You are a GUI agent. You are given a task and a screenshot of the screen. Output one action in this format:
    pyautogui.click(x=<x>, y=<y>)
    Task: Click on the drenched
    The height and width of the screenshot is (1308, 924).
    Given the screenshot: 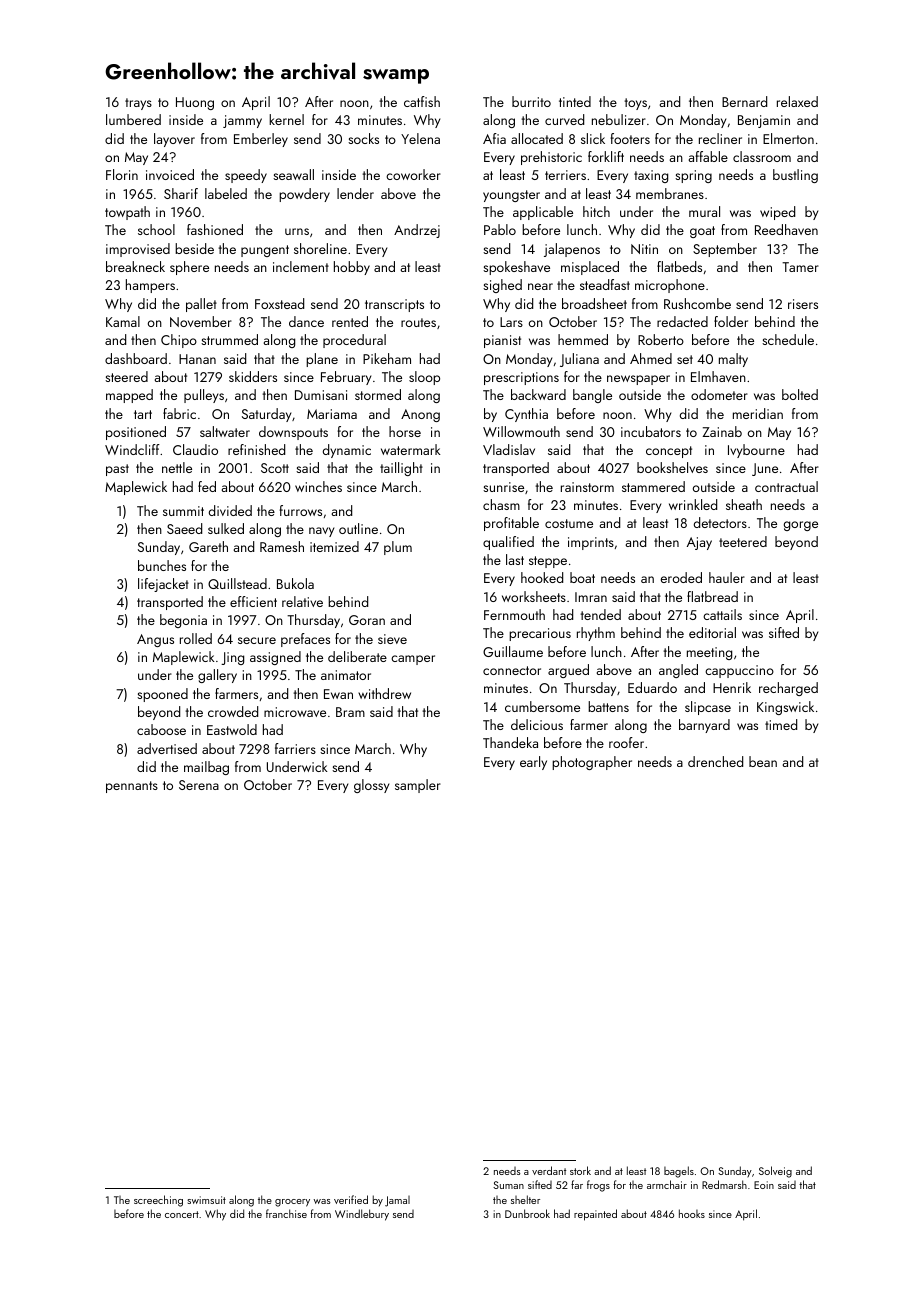 What is the action you would take?
    pyautogui.click(x=715, y=761)
